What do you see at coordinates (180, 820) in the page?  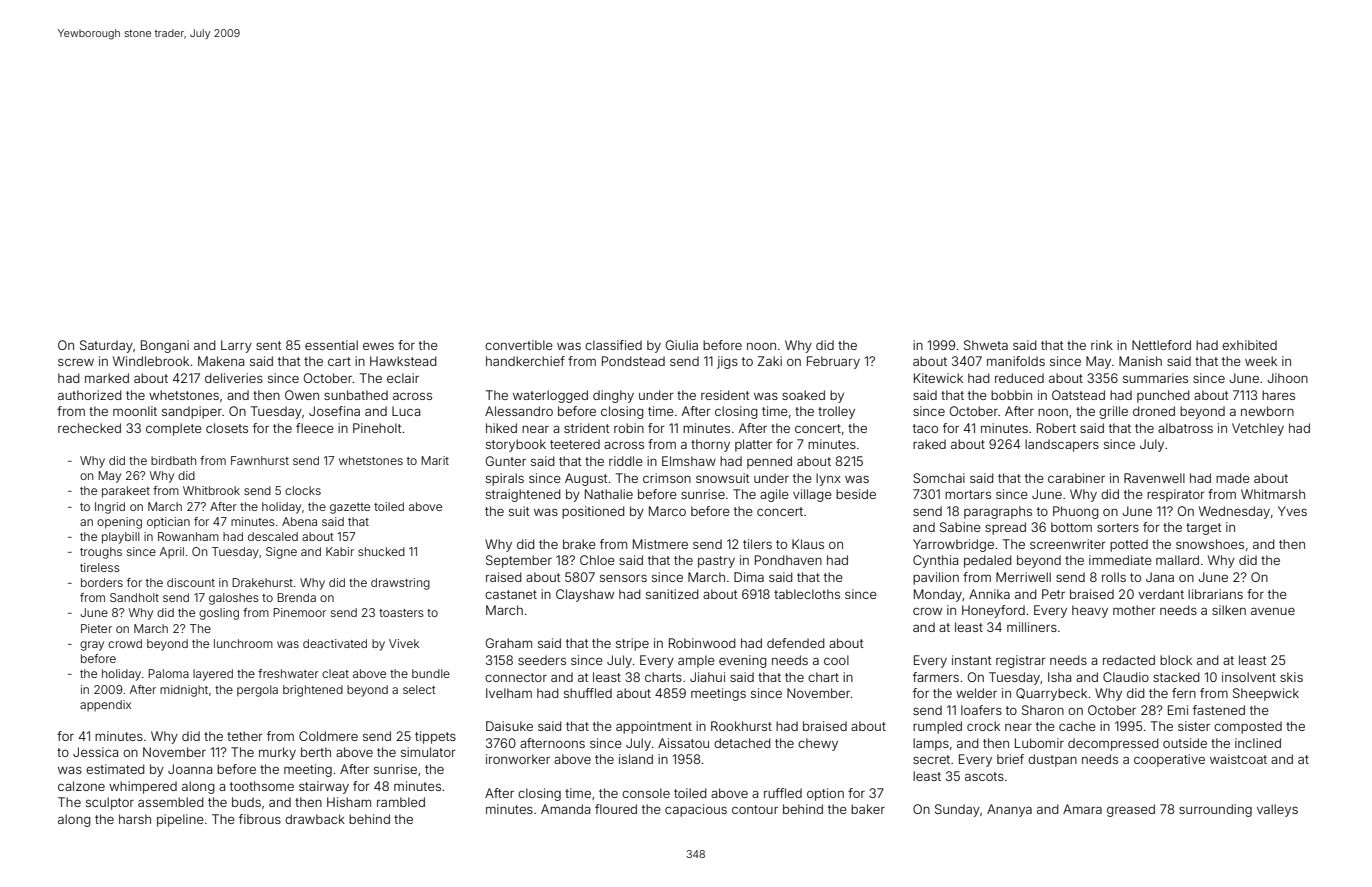 I see `pipeline` at bounding box center [180, 820].
